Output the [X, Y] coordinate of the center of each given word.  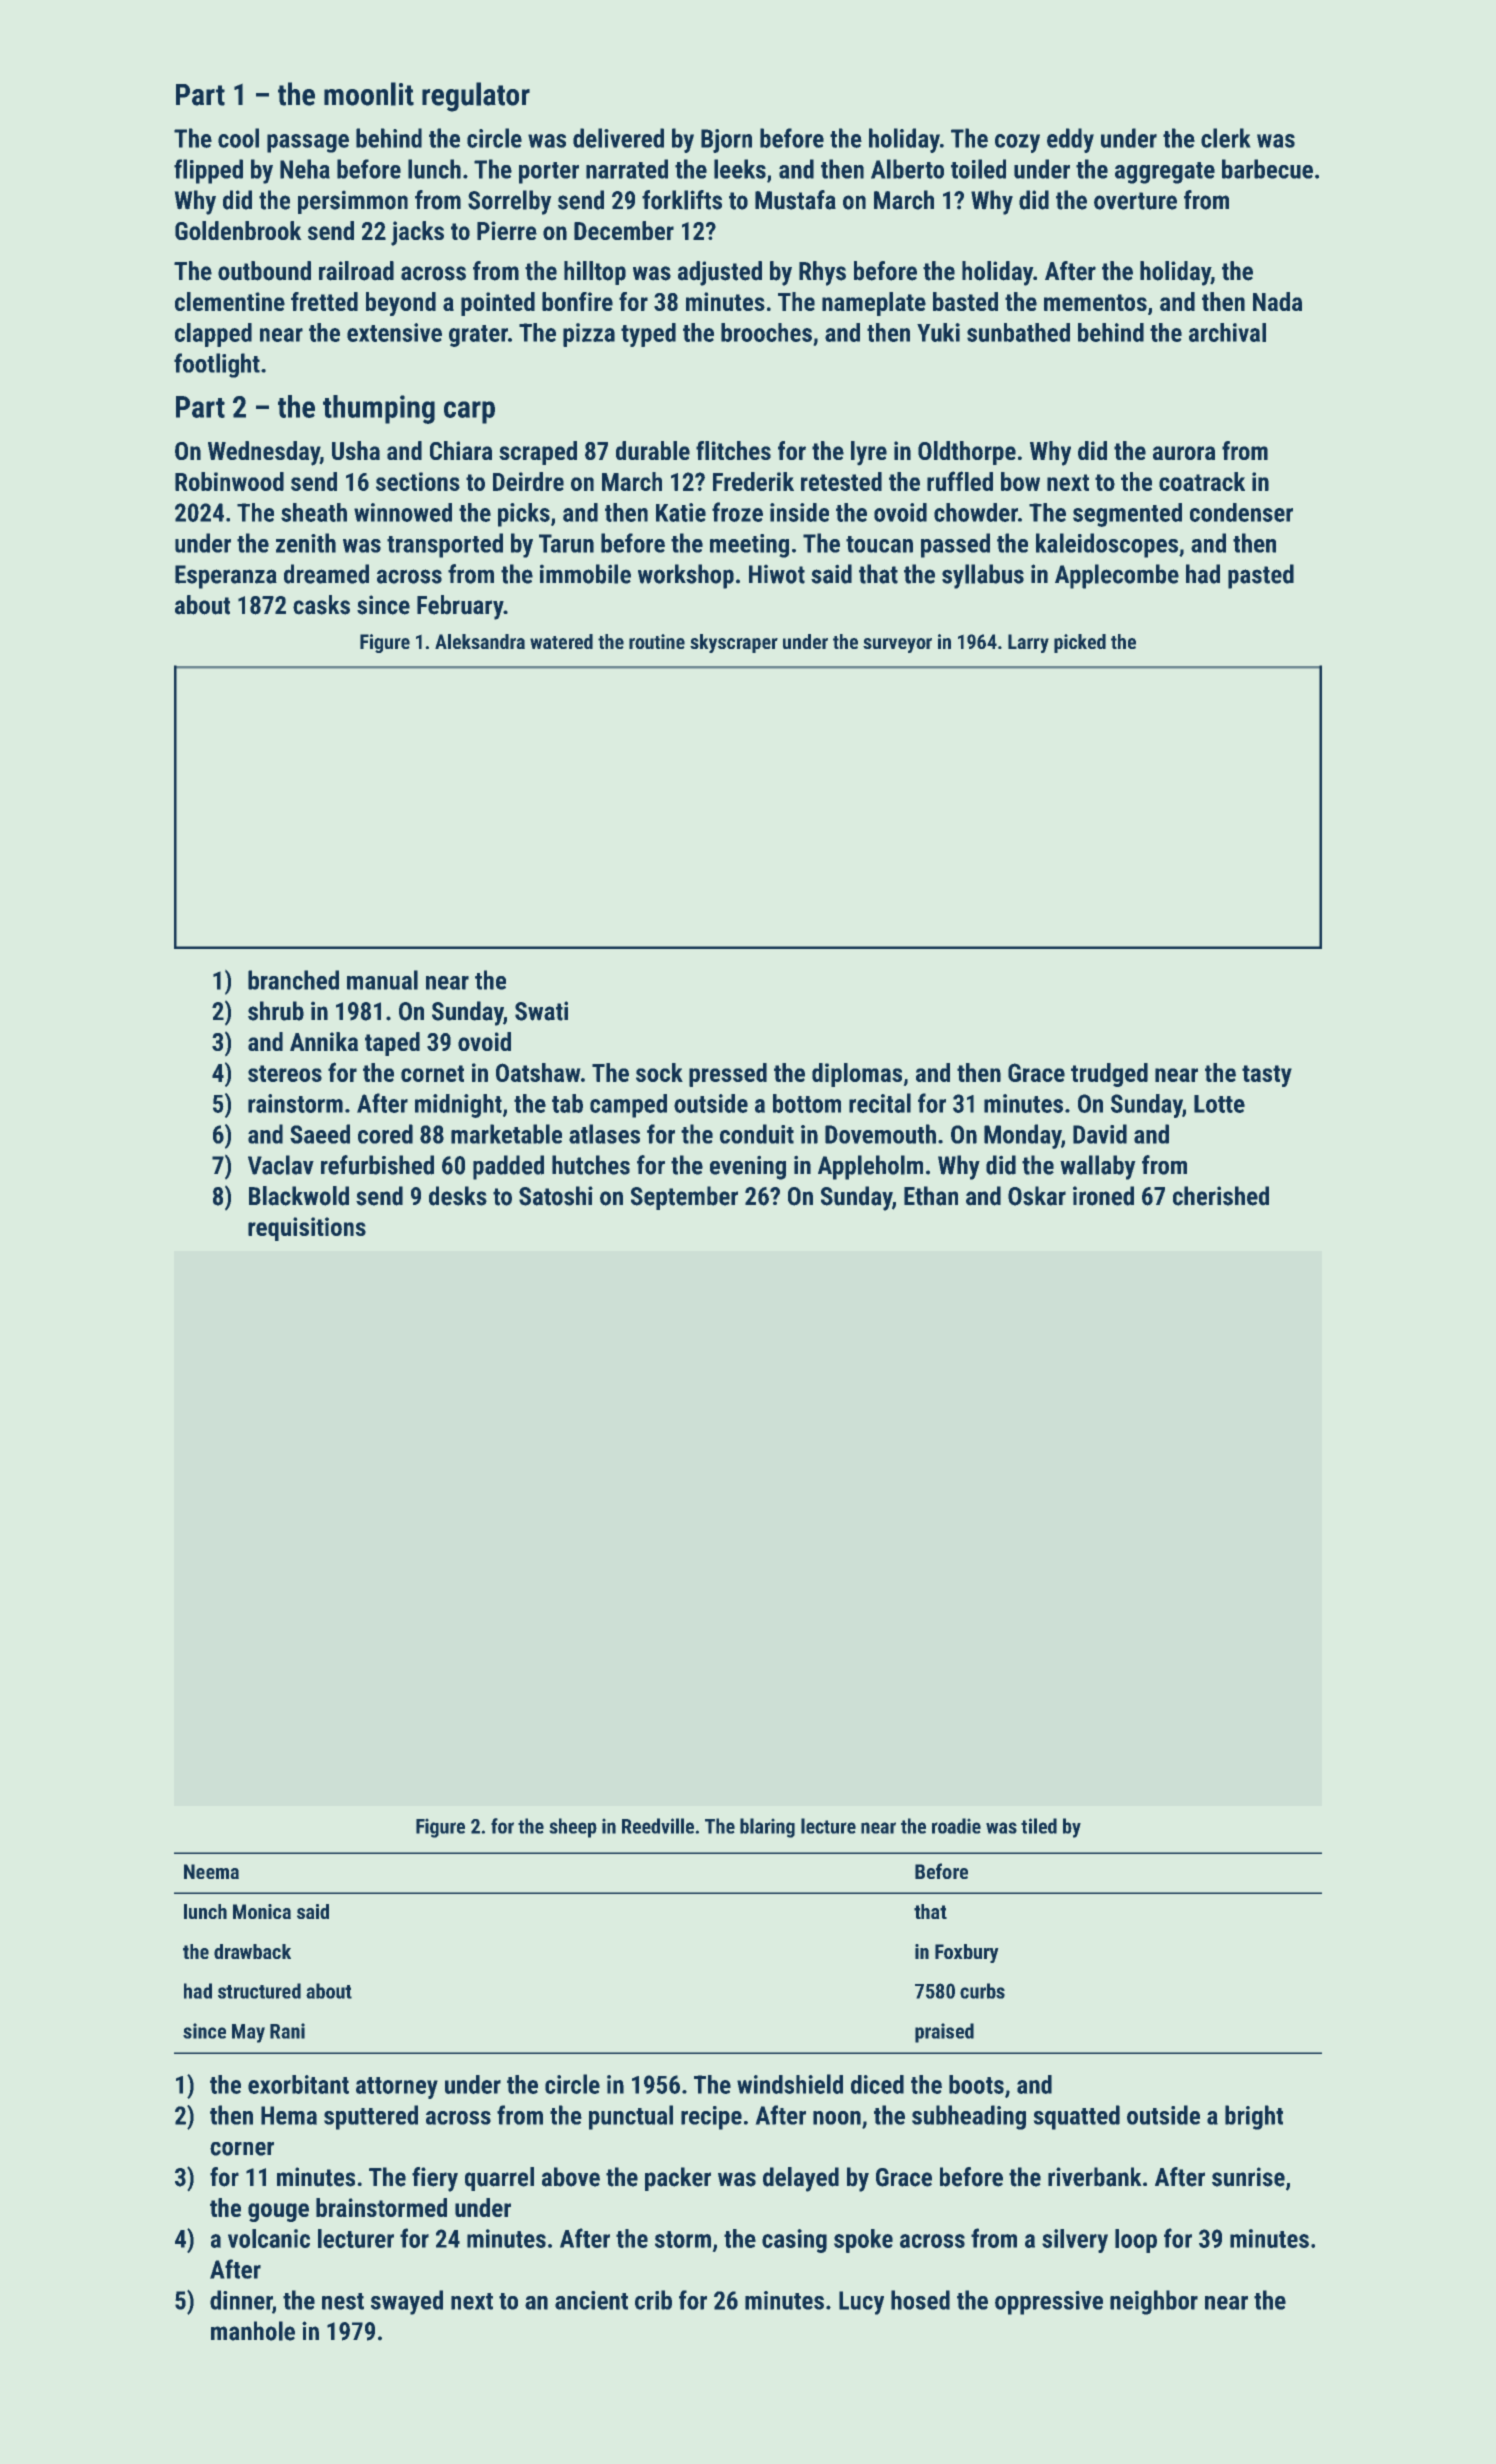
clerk [1225, 138]
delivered [618, 138]
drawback [252, 1951]
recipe [711, 2118]
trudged [1109, 1075]
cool [238, 138]
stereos [285, 1073]
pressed [728, 1075]
